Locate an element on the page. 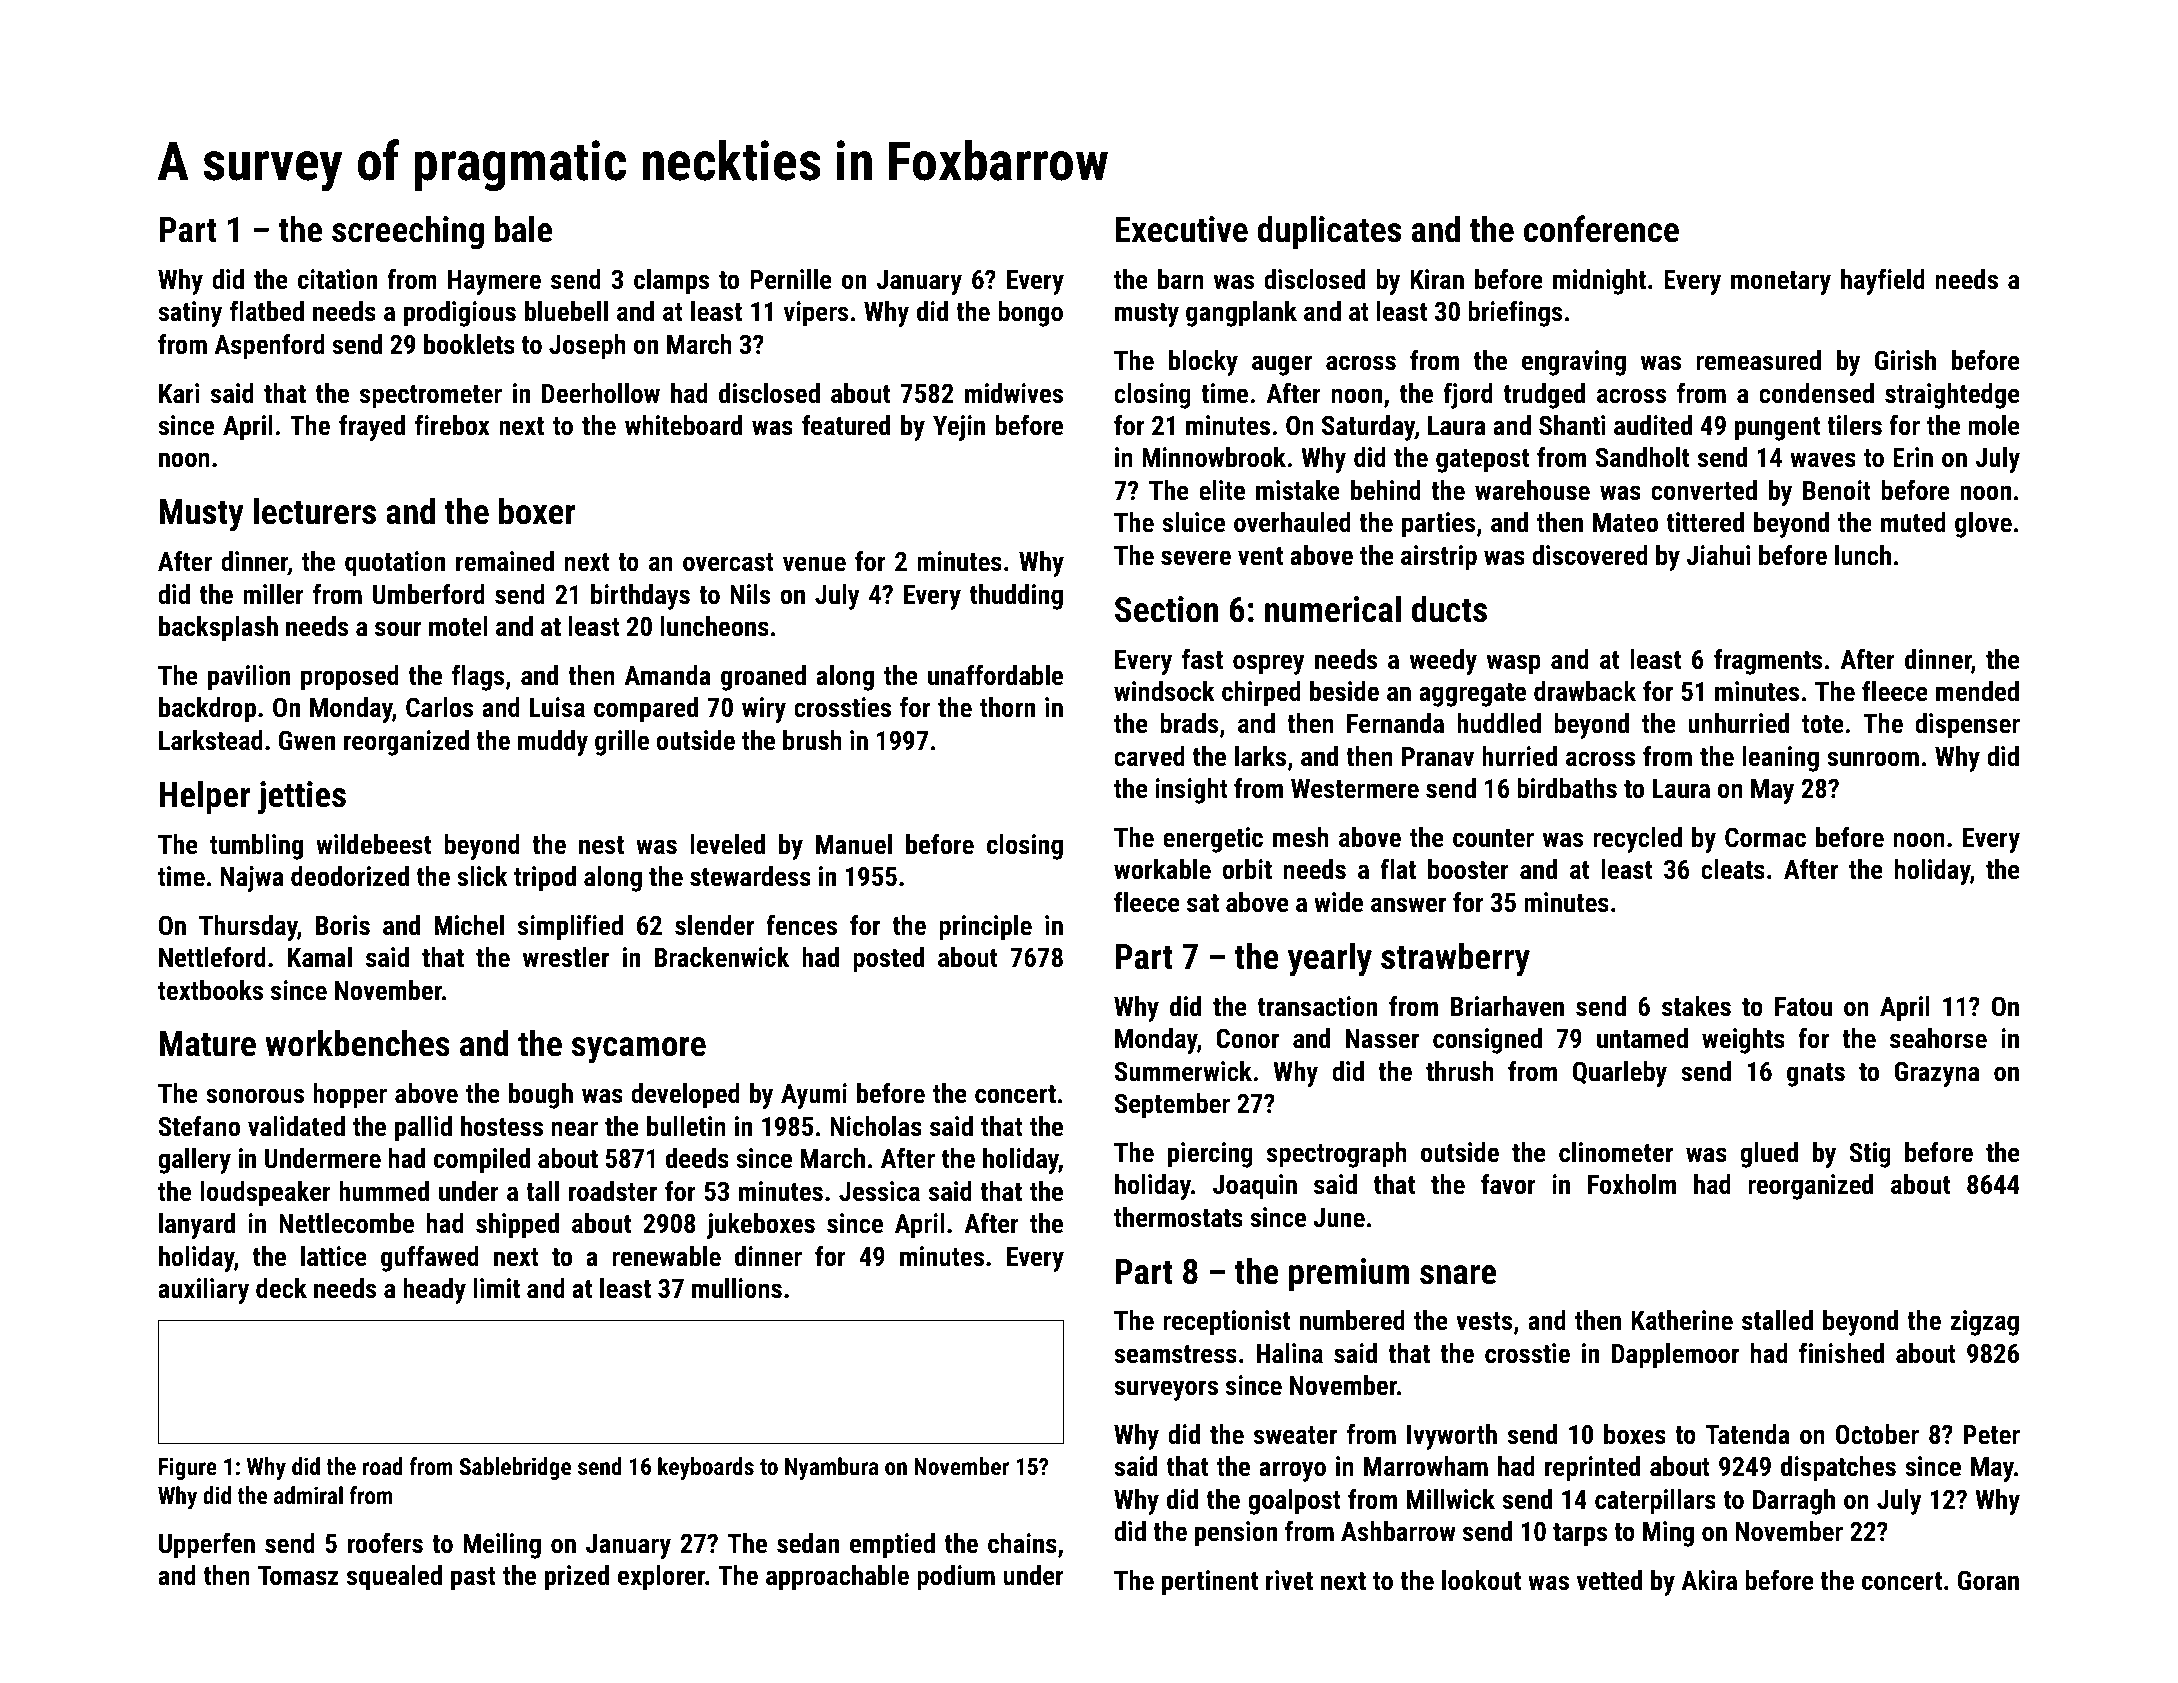  October is located at coordinates (1877, 1434).
